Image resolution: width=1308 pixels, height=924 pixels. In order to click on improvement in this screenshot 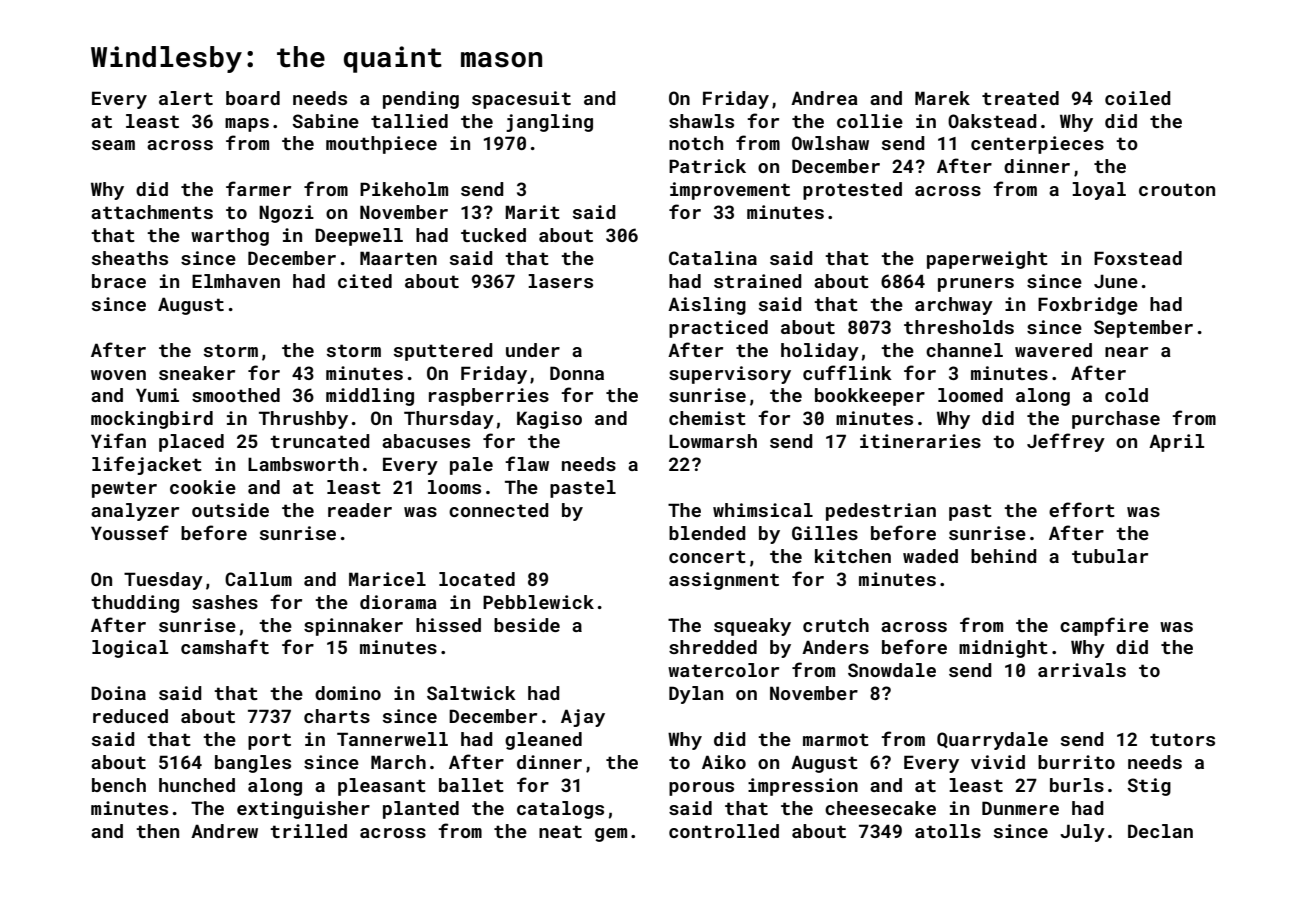, I will do `click(730, 191)`.
